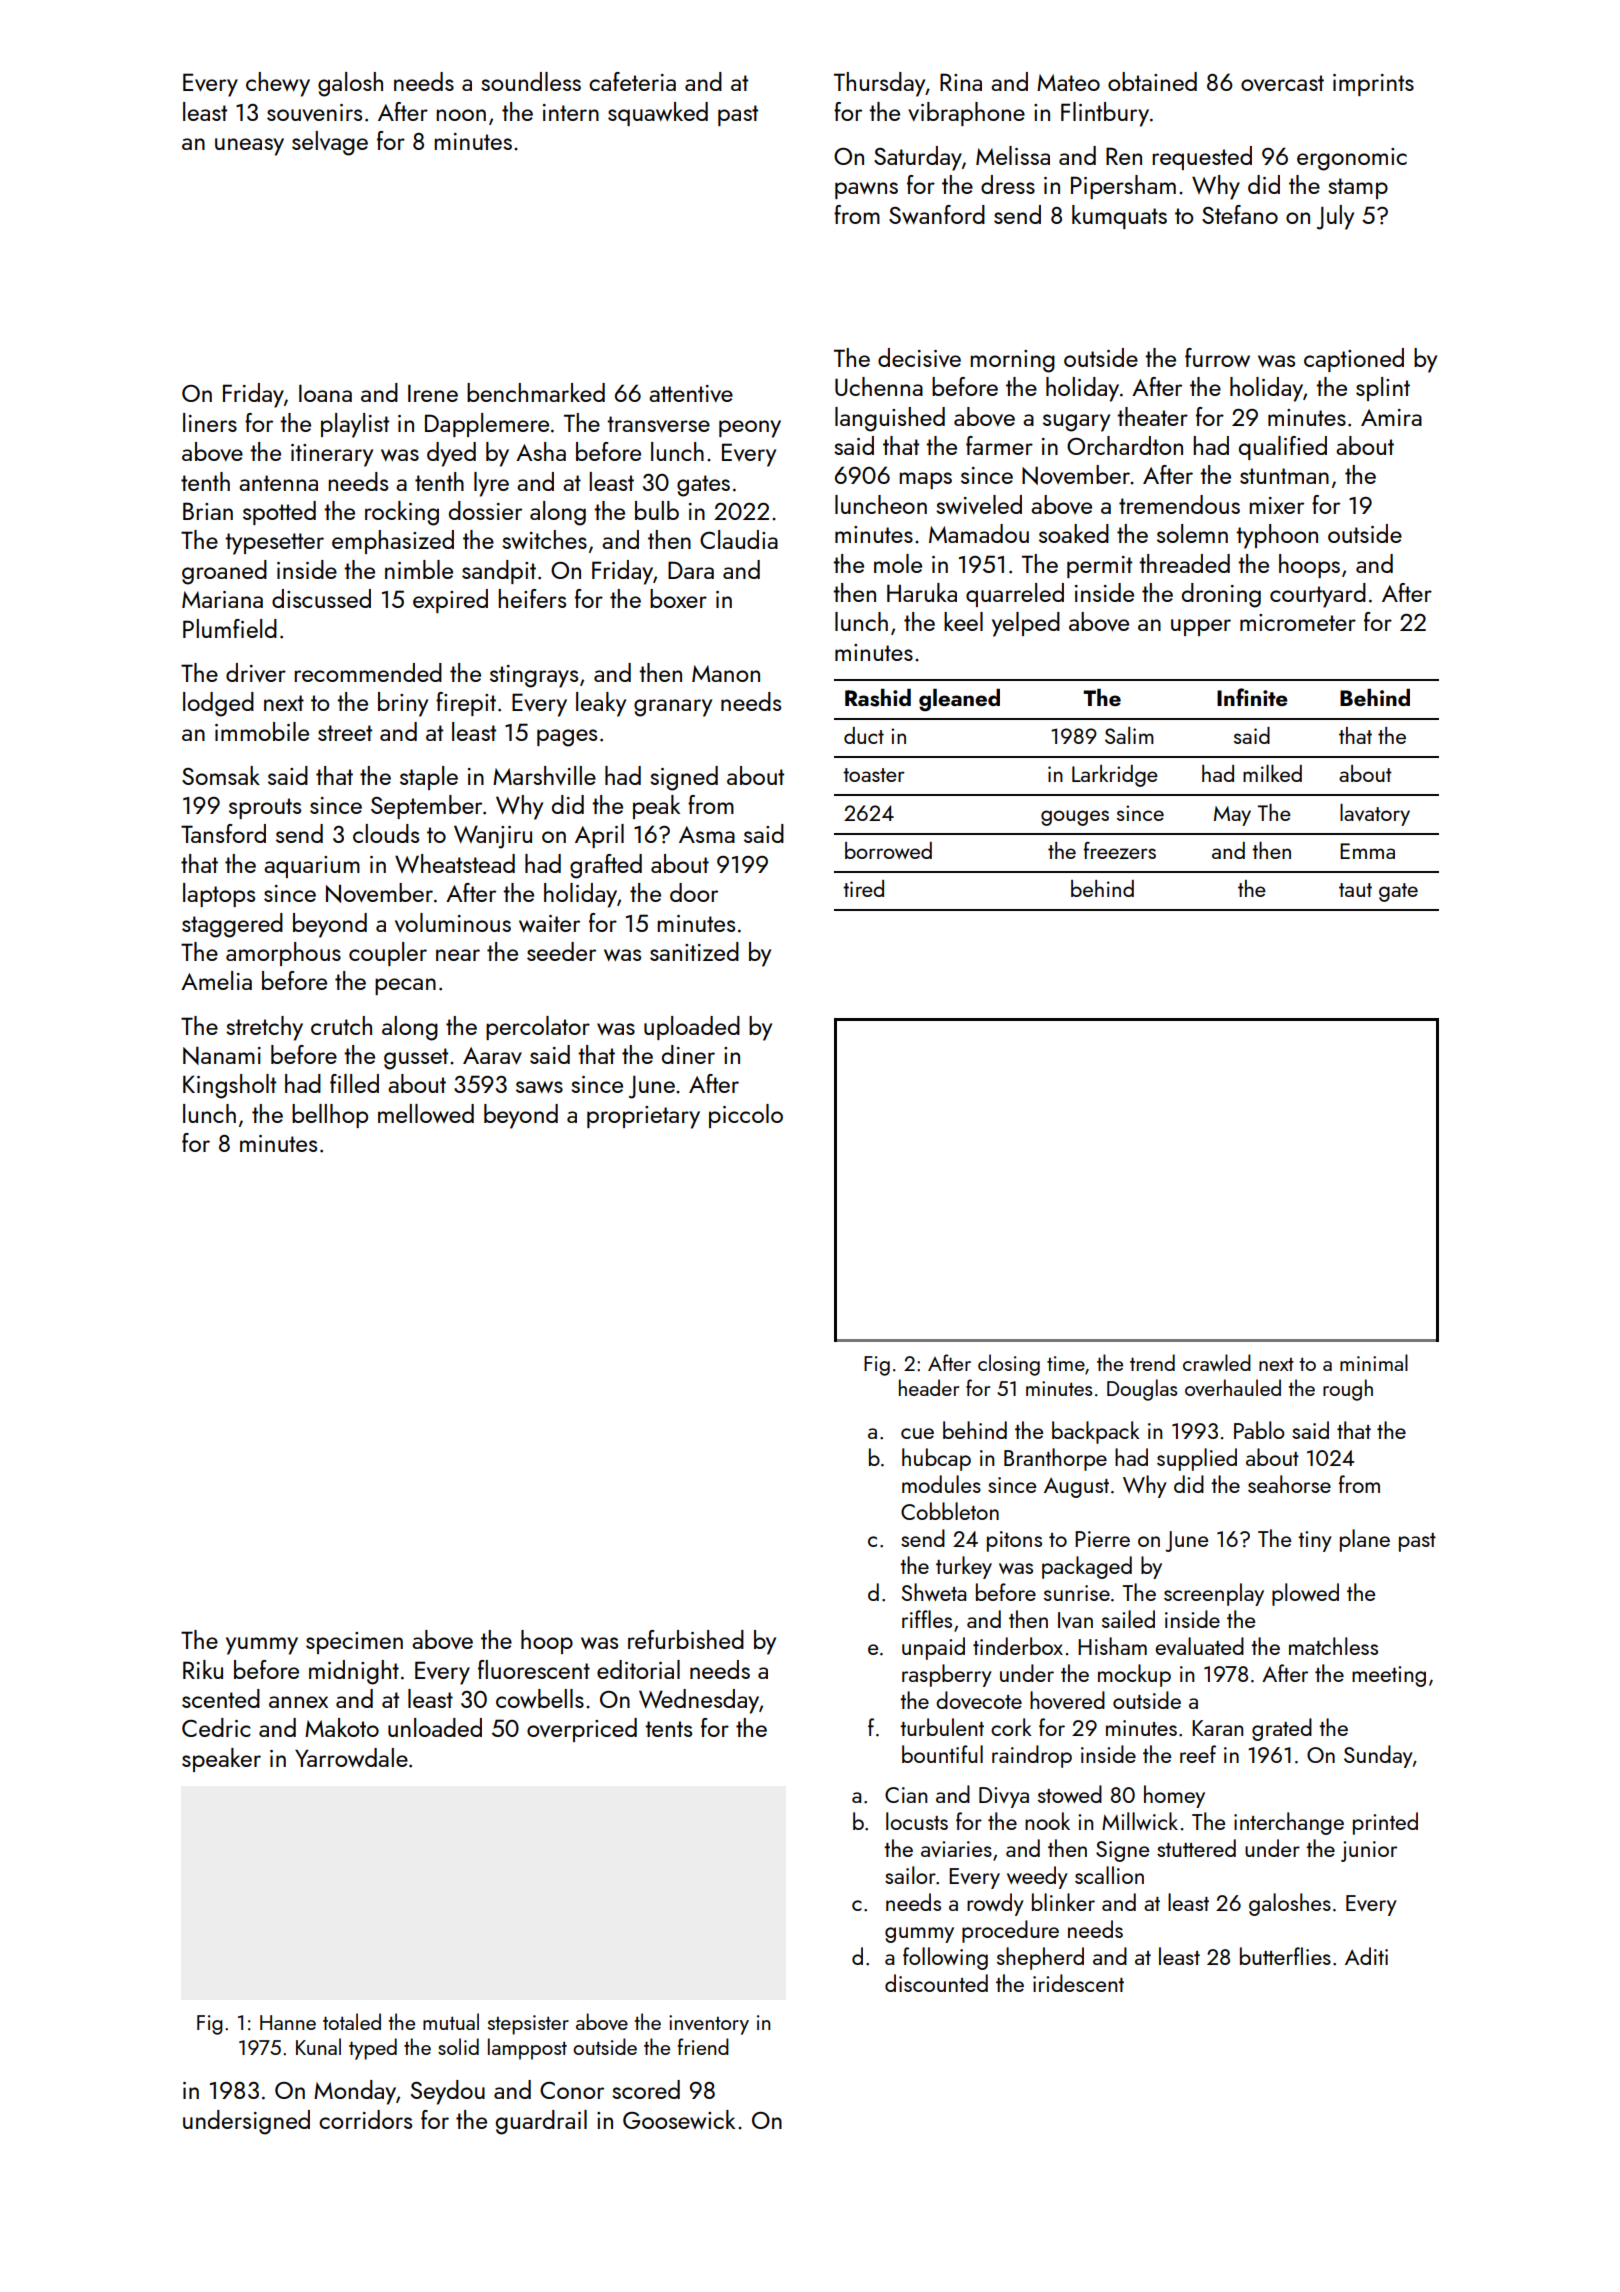 The width and height of the image is (1620, 2292). I want to click on imprints, so click(1373, 85).
